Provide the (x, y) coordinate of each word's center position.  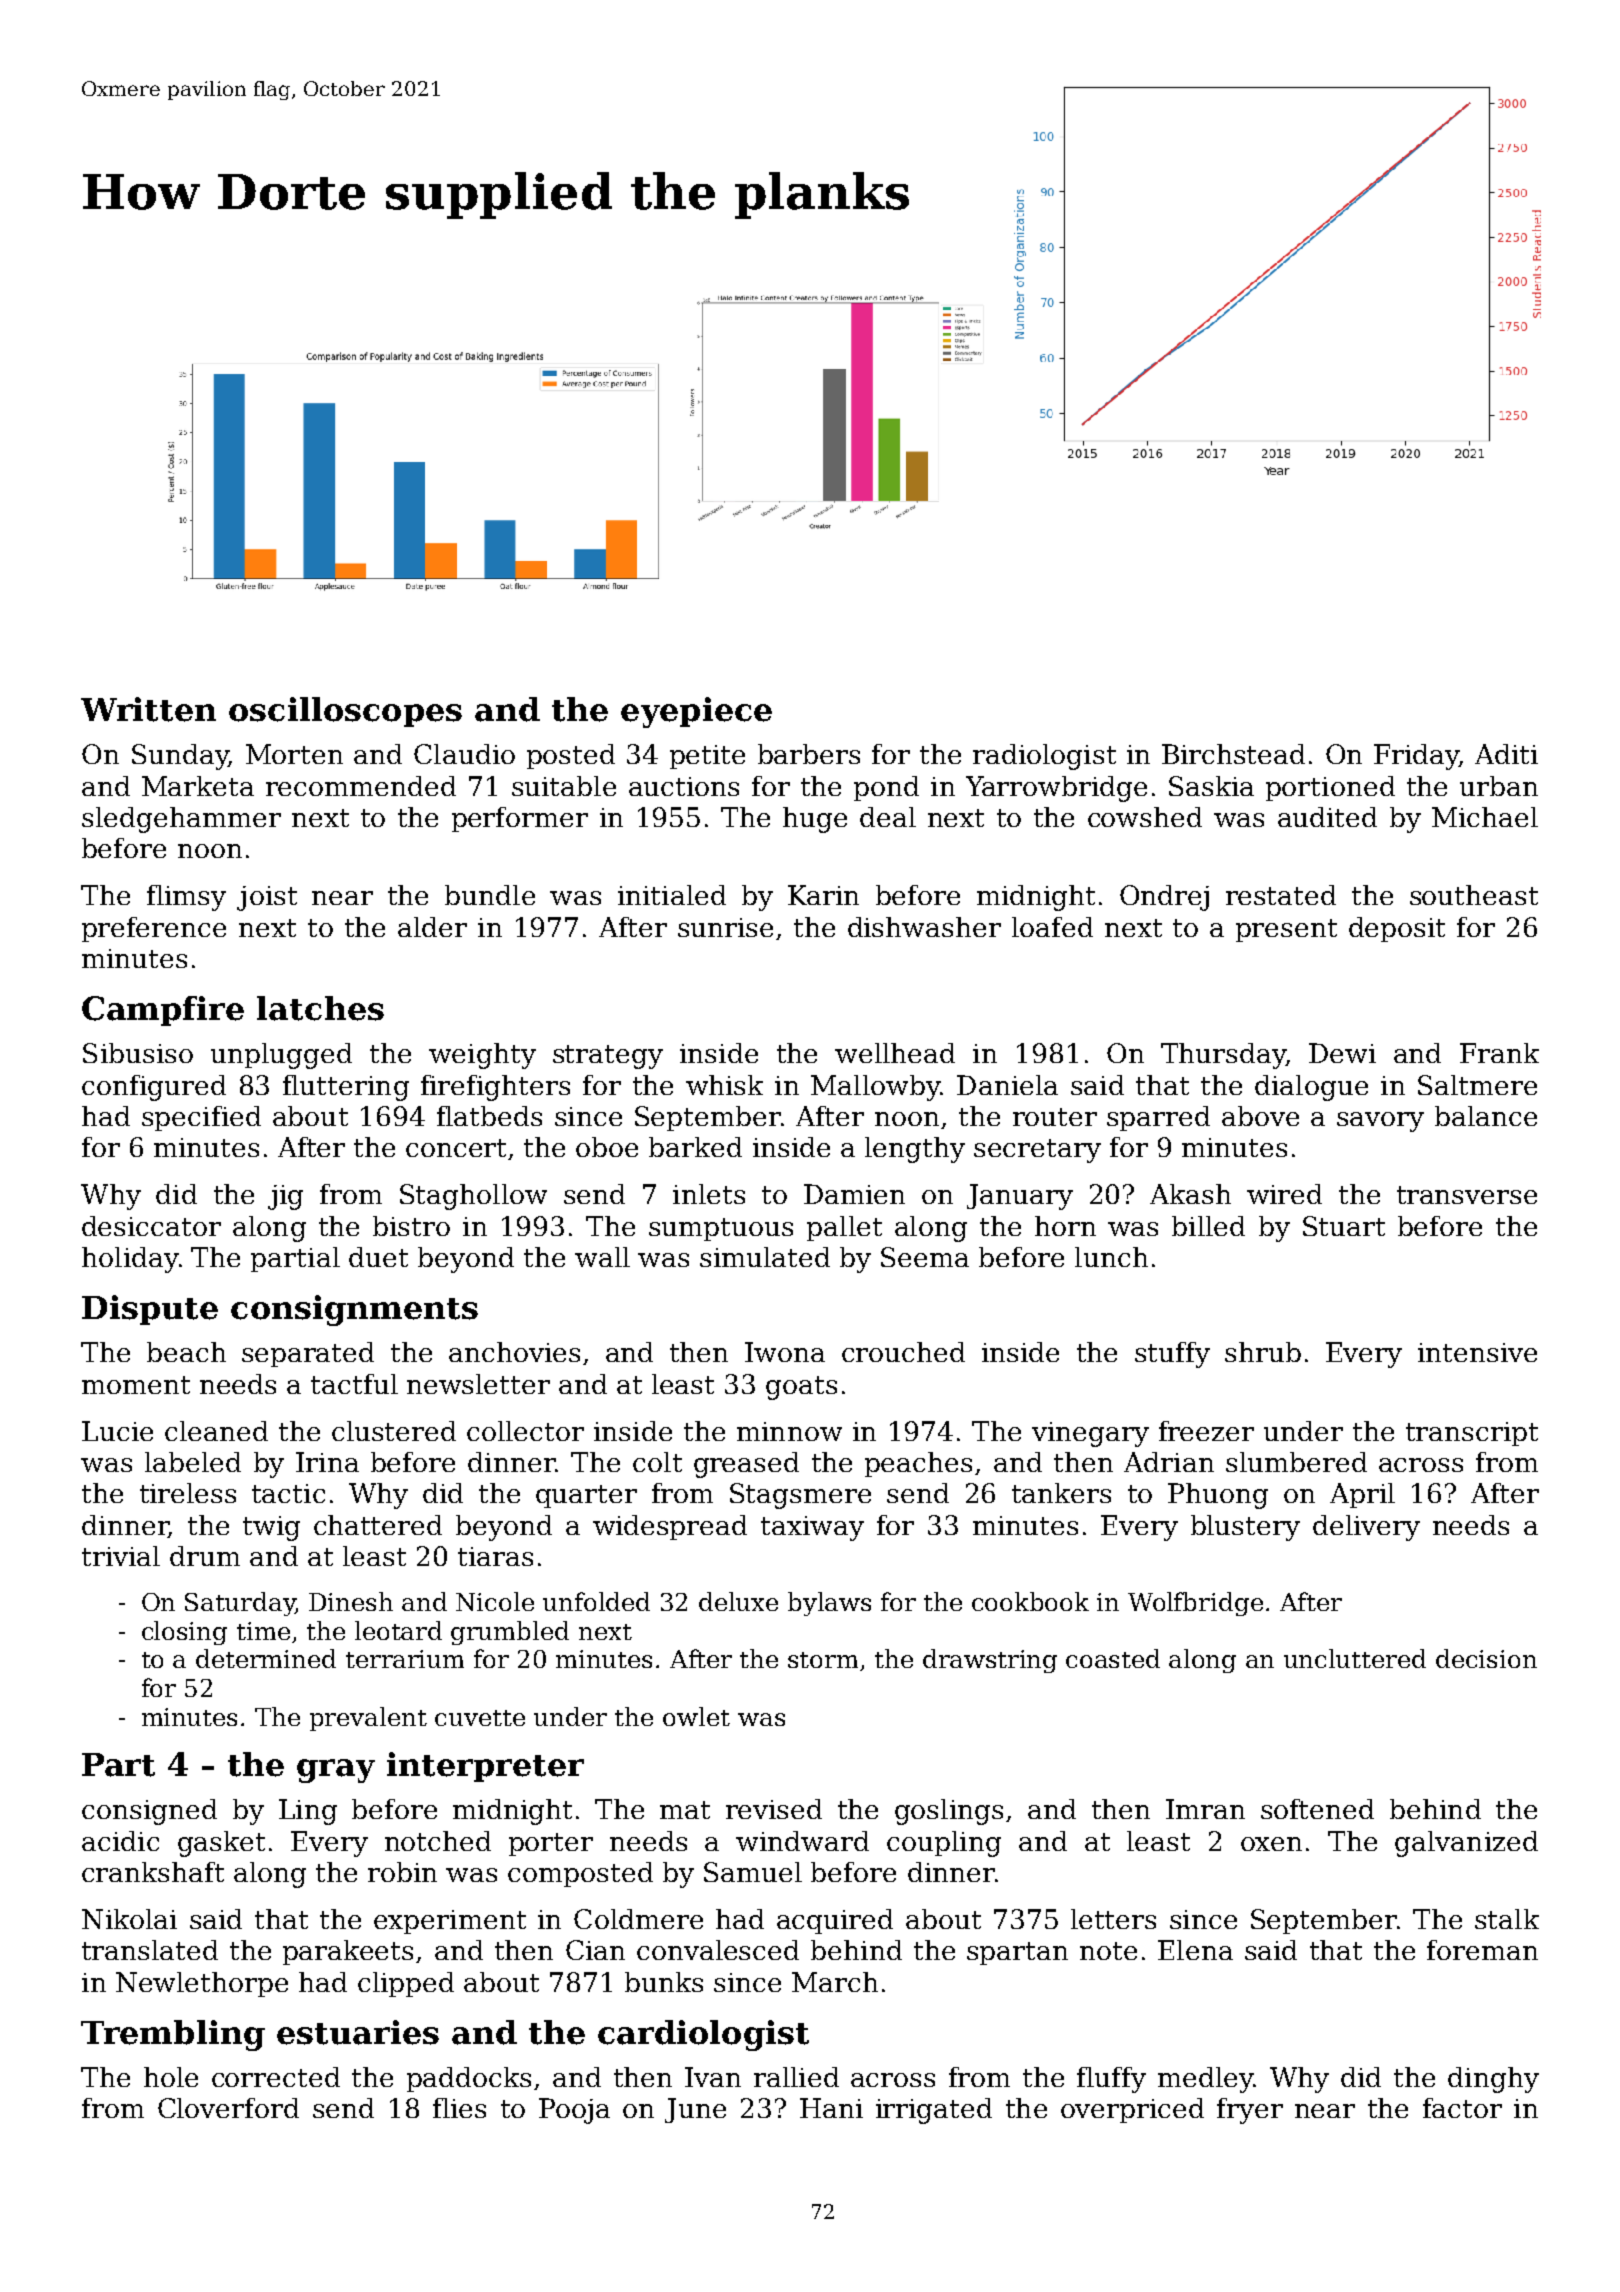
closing (184, 1633)
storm (823, 1660)
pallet (844, 1228)
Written (148, 709)
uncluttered (1355, 1658)
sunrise (725, 927)
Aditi (1506, 754)
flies (459, 2108)
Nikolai (129, 1919)
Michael (1485, 817)
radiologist (1044, 757)
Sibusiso (138, 1053)
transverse (1467, 1195)
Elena (1195, 1950)
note (1108, 1951)
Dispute (150, 1310)
